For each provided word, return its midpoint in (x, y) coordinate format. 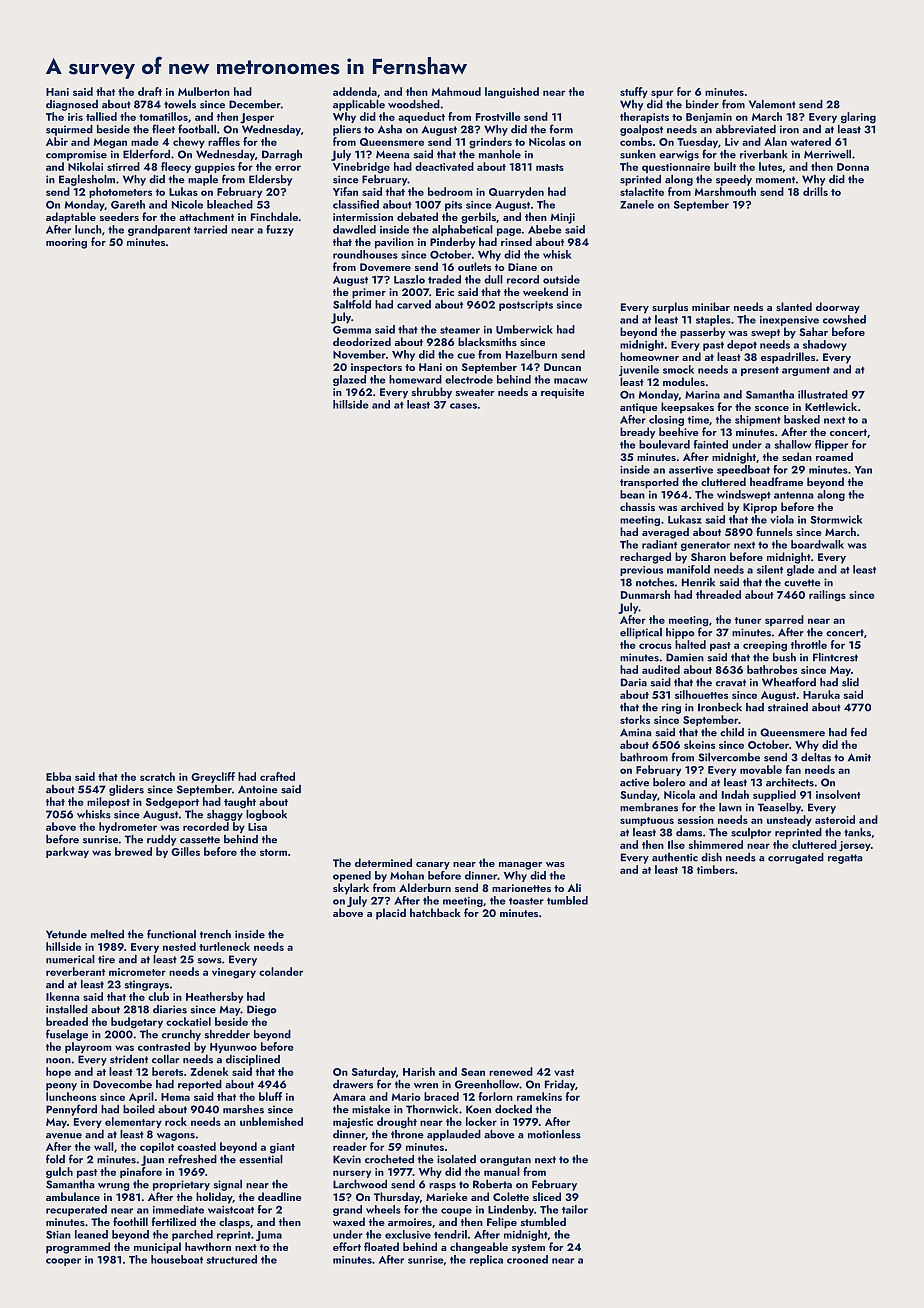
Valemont (772, 104)
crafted (277, 776)
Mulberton (204, 91)
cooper (63, 1262)
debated (417, 216)
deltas (816, 757)
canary (433, 866)
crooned (527, 1259)
